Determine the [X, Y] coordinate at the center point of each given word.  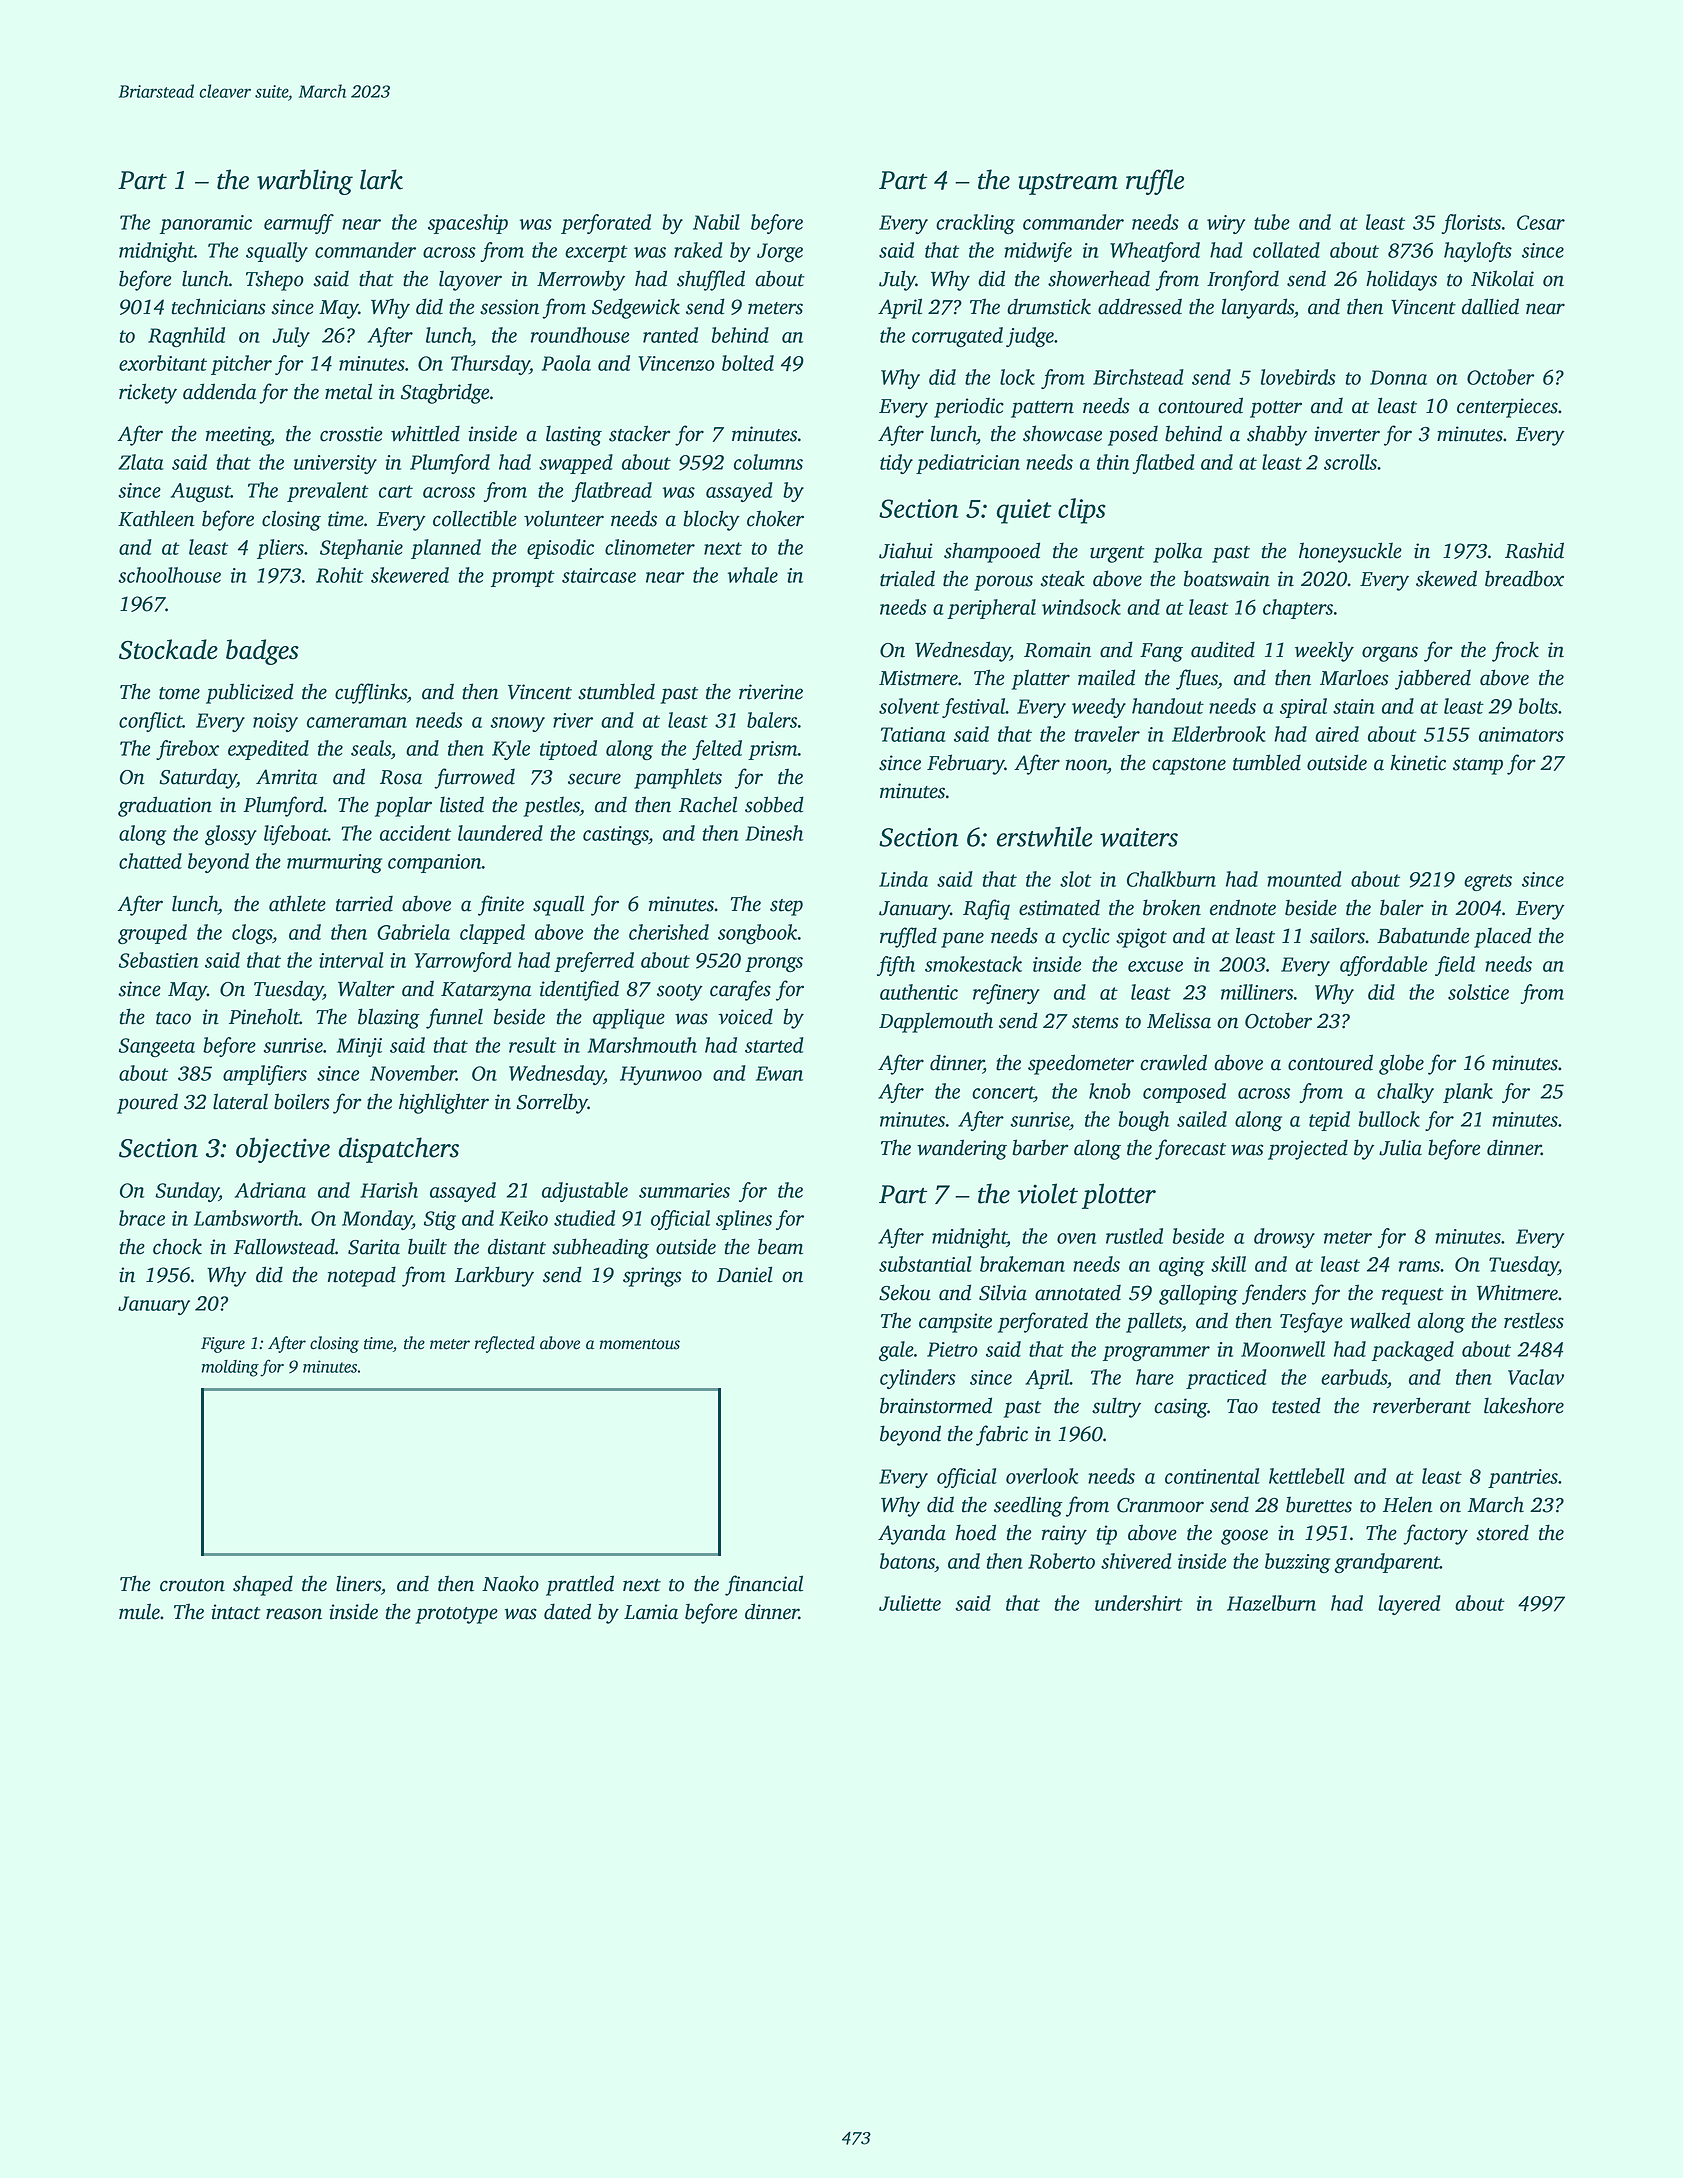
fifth [896, 966]
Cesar [1541, 222]
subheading [600, 1248]
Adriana [270, 1190]
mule [139, 1611]
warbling [305, 182]
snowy [517, 724]
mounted [1304, 879]
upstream [1068, 184]
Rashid [1534, 550]
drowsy [1284, 1238]
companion [435, 863]
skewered [410, 575]
